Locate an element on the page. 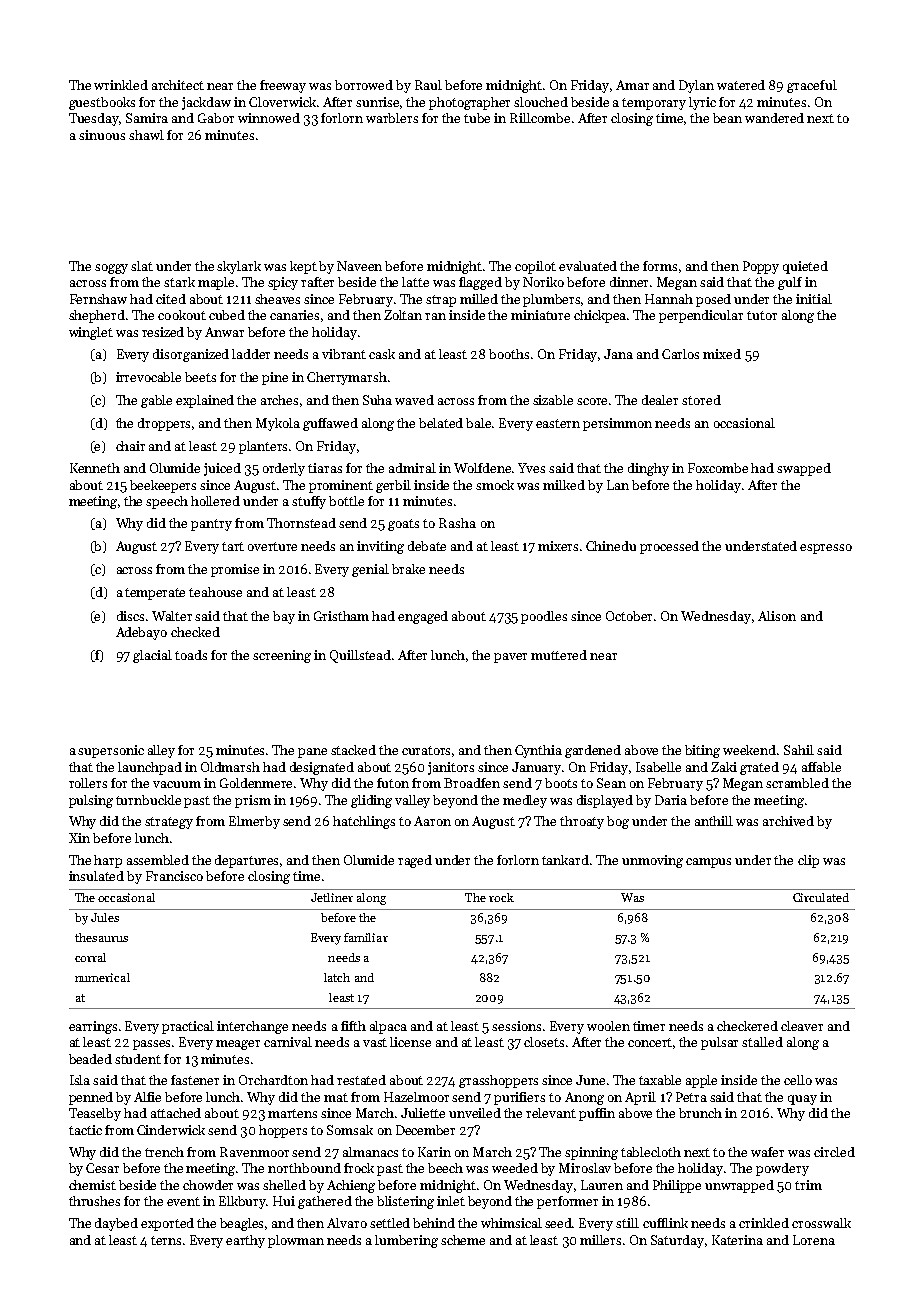 This document has height=1308, width=924. winnowed is located at coordinates (269, 118).
